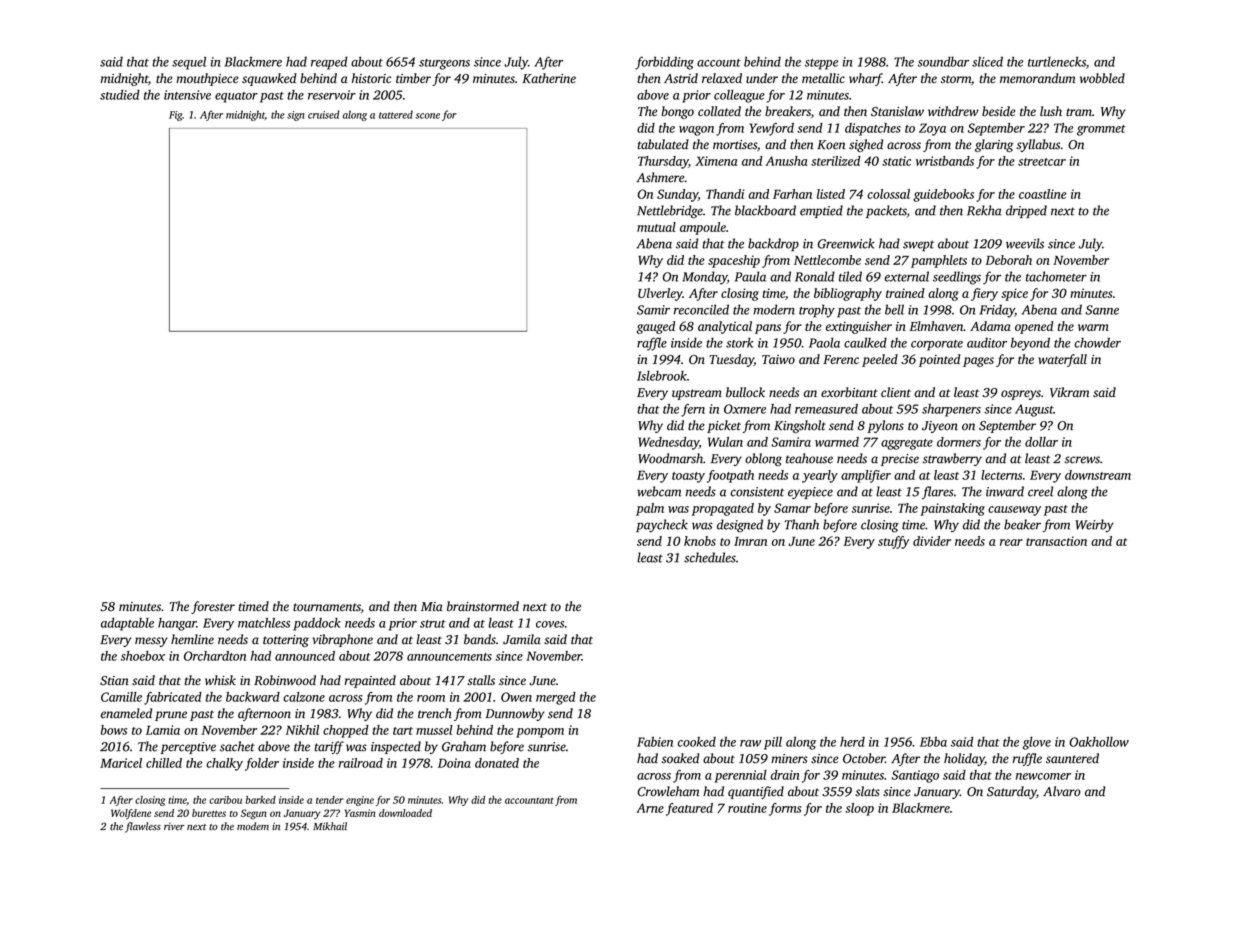  What do you see at coordinates (175, 116) in the screenshot?
I see `Fig` at bounding box center [175, 116].
